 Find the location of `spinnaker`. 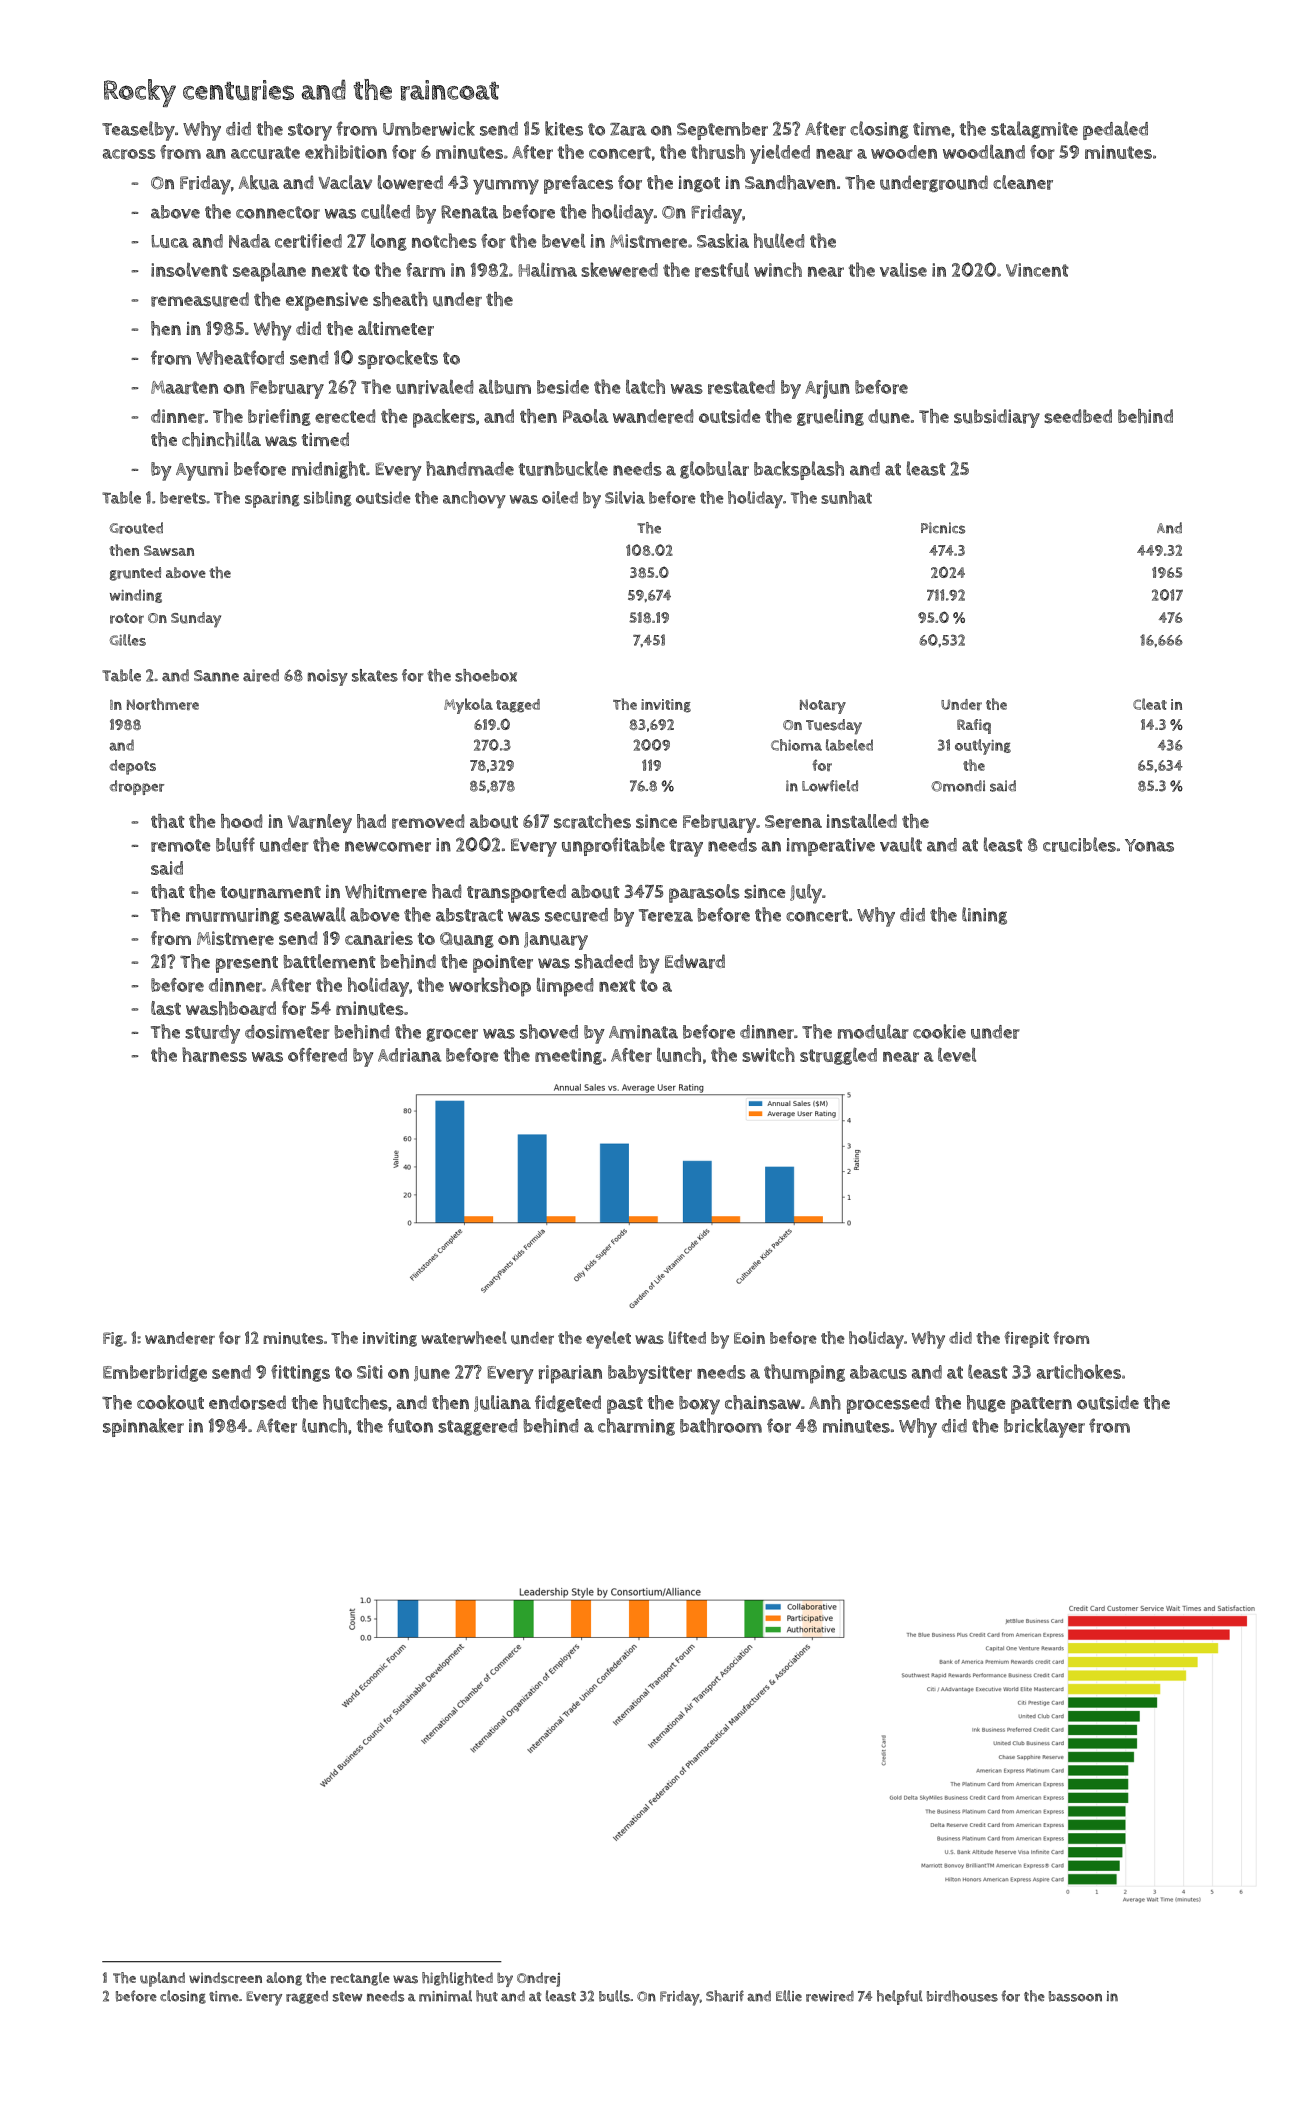

spinnaker is located at coordinates (143, 1427).
